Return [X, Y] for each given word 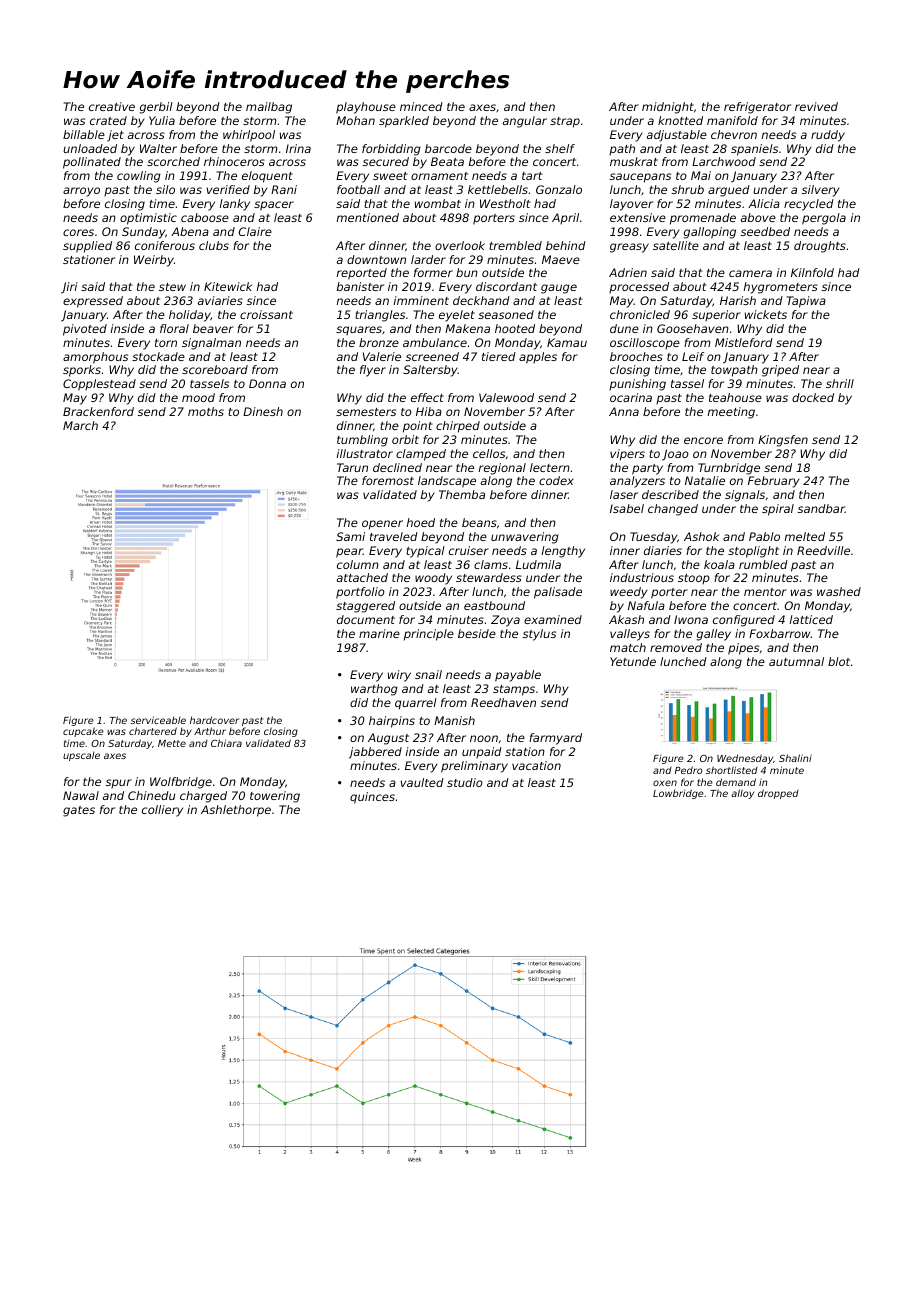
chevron [734, 134]
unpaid [482, 752]
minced [421, 106]
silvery [821, 191]
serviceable [158, 720]
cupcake [83, 732]
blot [839, 661]
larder [428, 259]
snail [428, 674]
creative [112, 106]
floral [174, 328]
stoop [694, 579]
